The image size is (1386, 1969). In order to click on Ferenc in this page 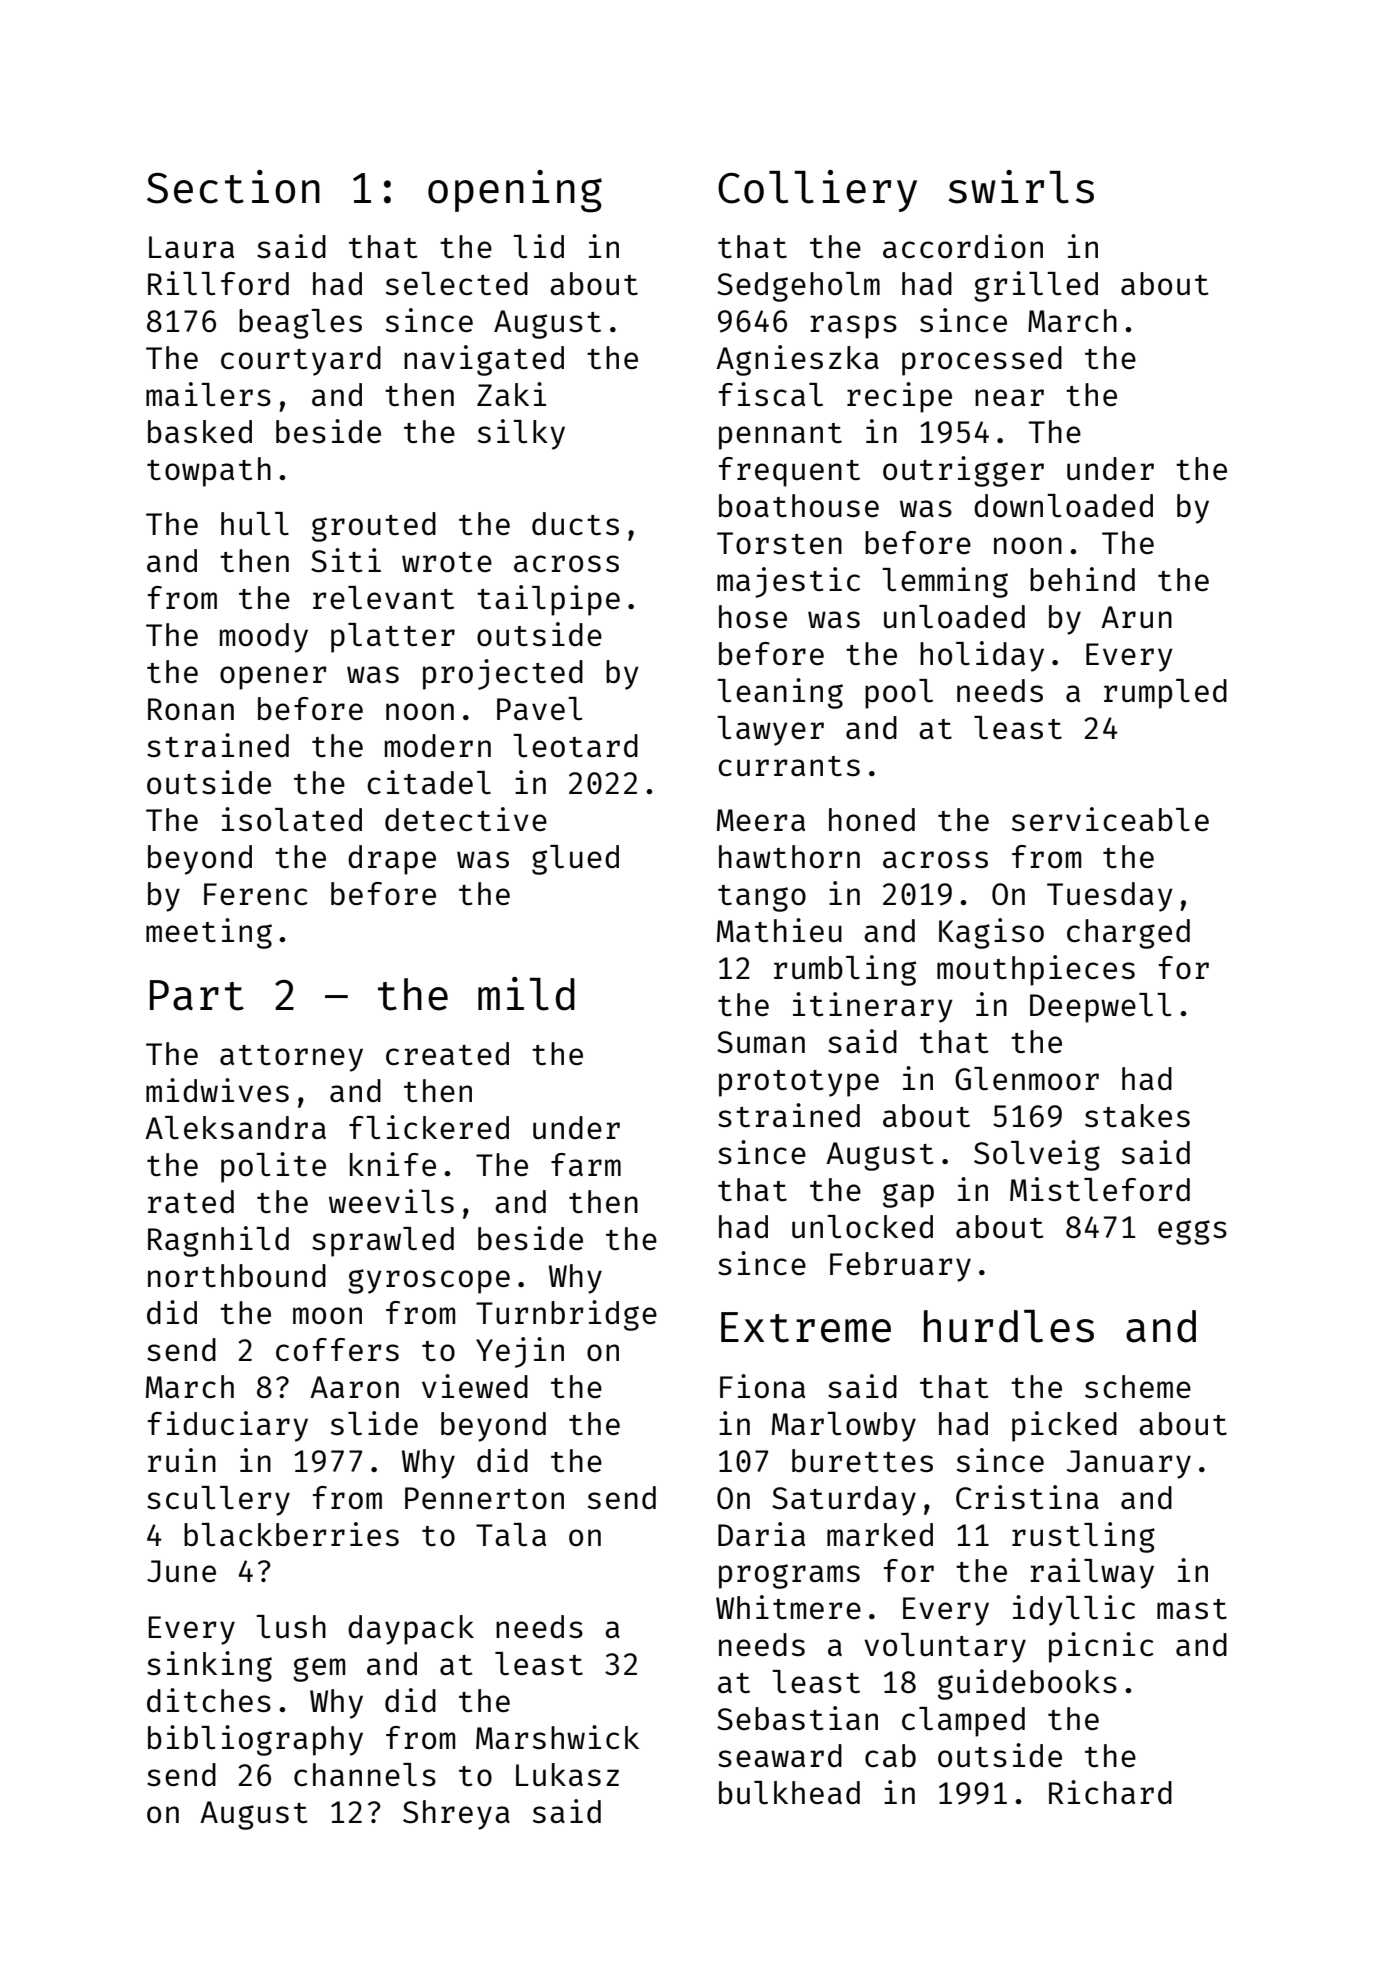, I will do `click(256, 894)`.
